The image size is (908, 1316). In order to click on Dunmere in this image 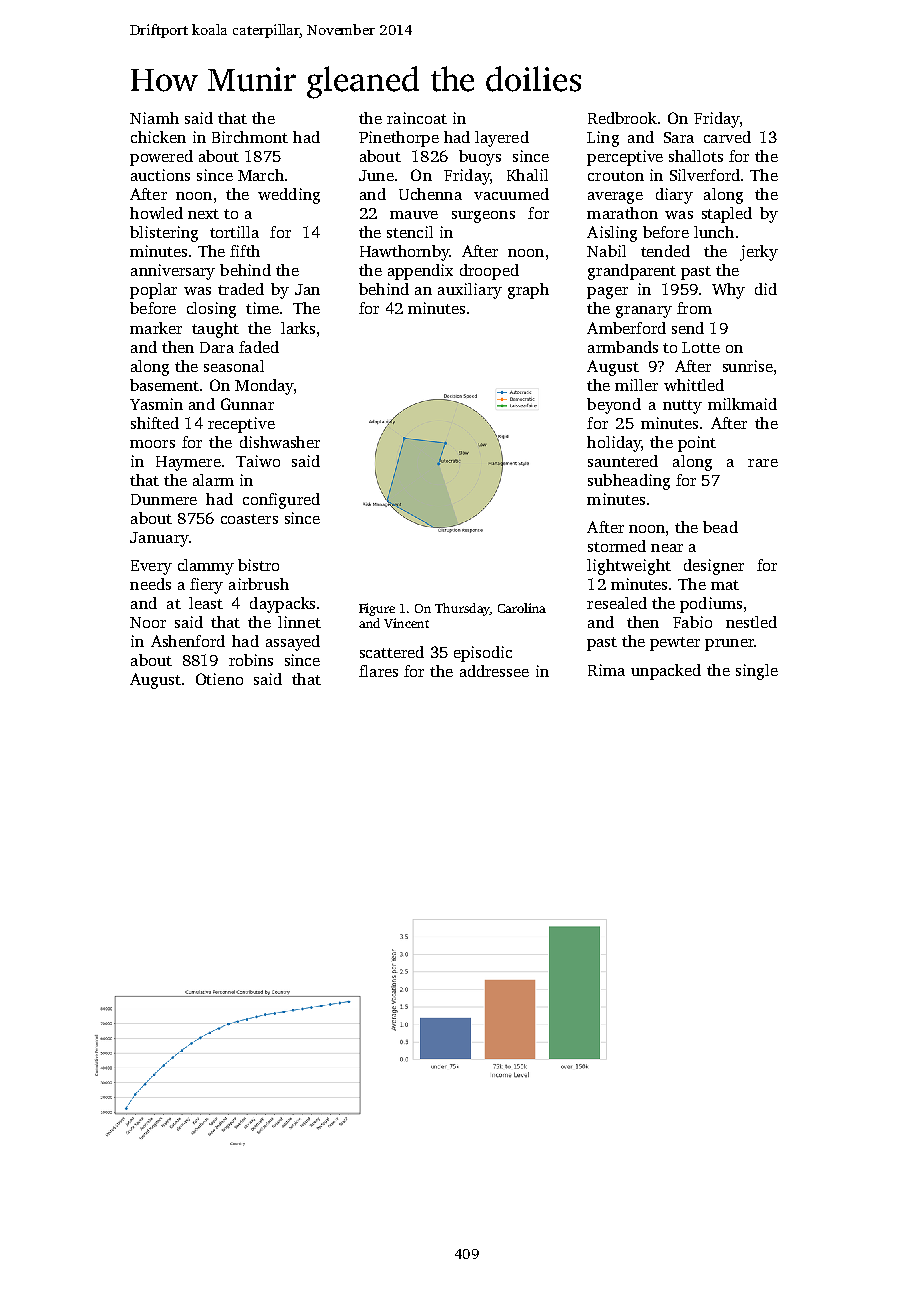, I will do `click(164, 499)`.
